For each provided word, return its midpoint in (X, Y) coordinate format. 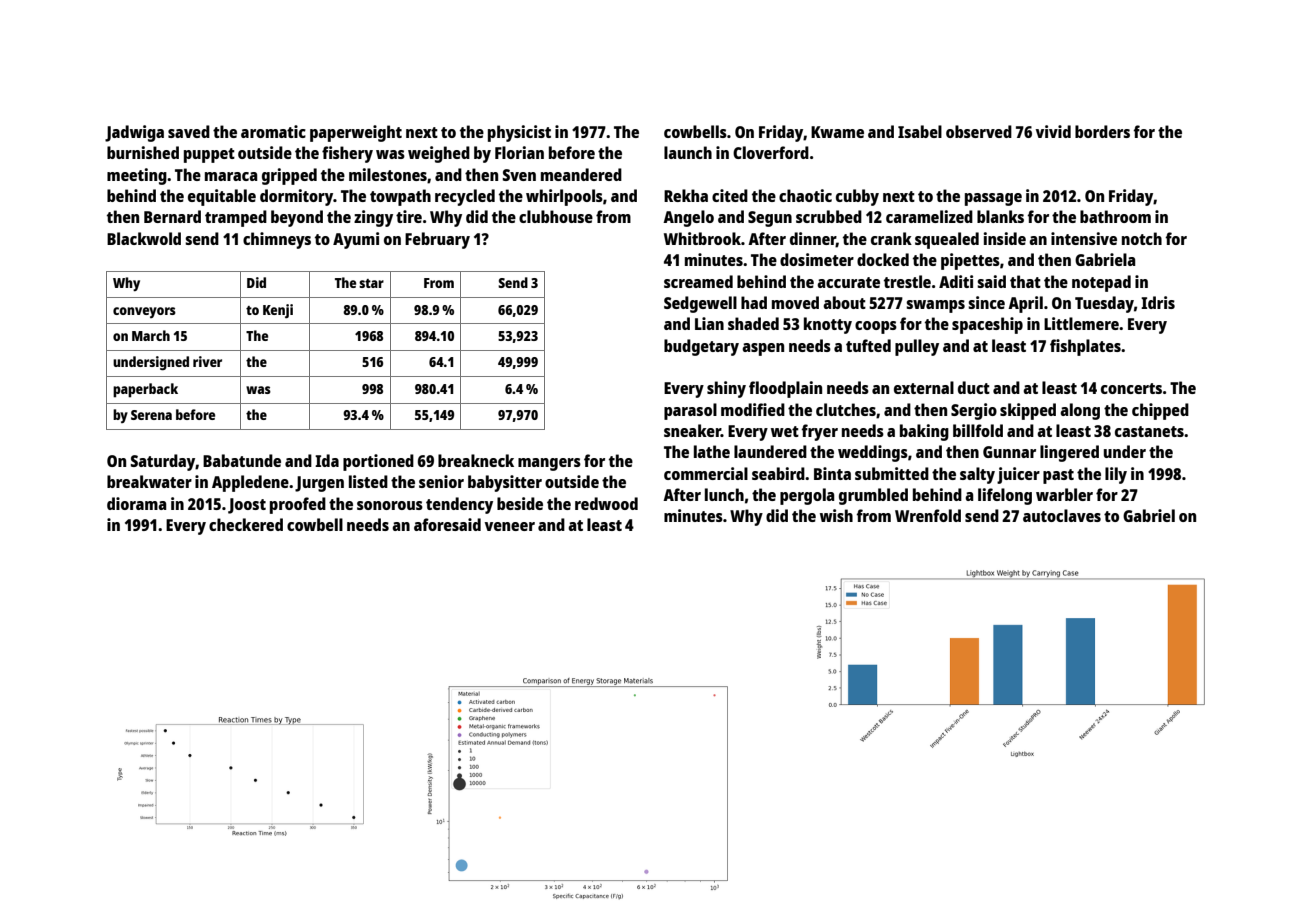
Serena (151, 415)
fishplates (1085, 347)
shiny (726, 389)
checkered (246, 524)
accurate (848, 282)
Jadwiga (134, 133)
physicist (519, 133)
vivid (1053, 131)
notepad (1101, 283)
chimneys (277, 240)
